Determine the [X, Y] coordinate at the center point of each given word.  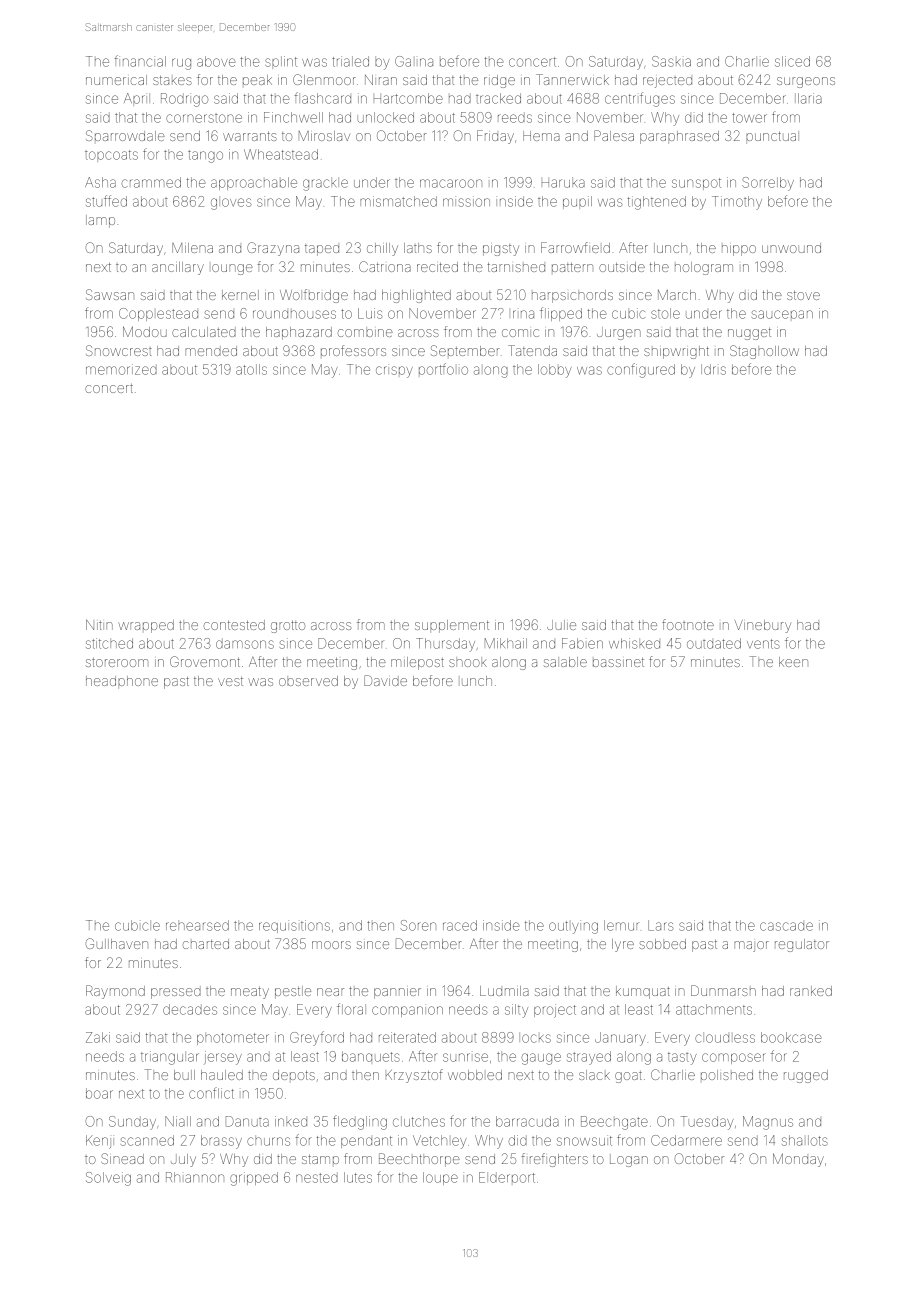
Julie [561, 625]
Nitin [99, 625]
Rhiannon [195, 1177]
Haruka [563, 183]
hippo [739, 250]
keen [793, 662]
